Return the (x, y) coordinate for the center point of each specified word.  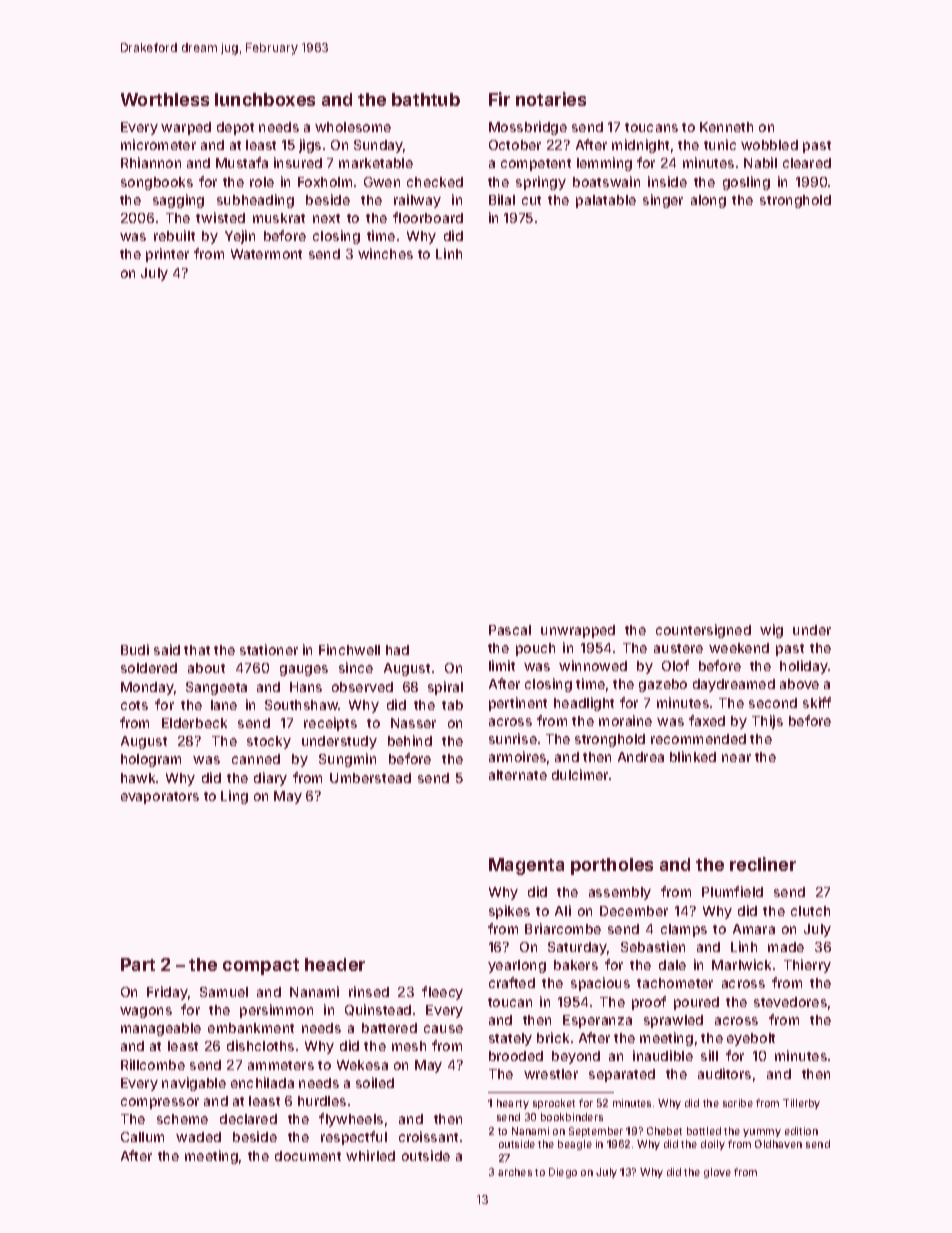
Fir (499, 99)
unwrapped (578, 631)
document (308, 1156)
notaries (551, 99)
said (167, 649)
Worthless (165, 99)
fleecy (442, 993)
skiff (817, 702)
